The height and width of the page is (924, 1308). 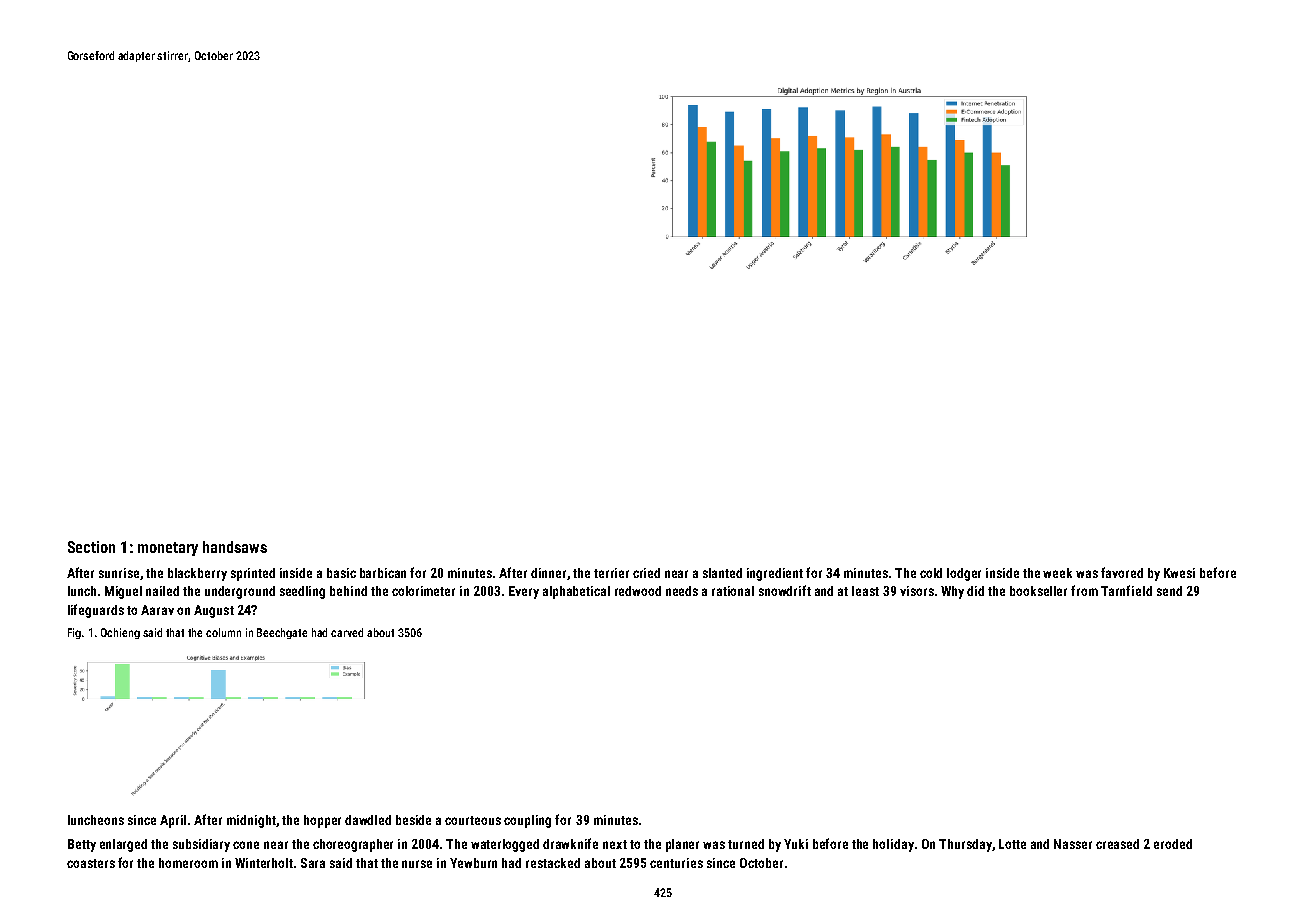 I want to click on turned, so click(x=746, y=844).
